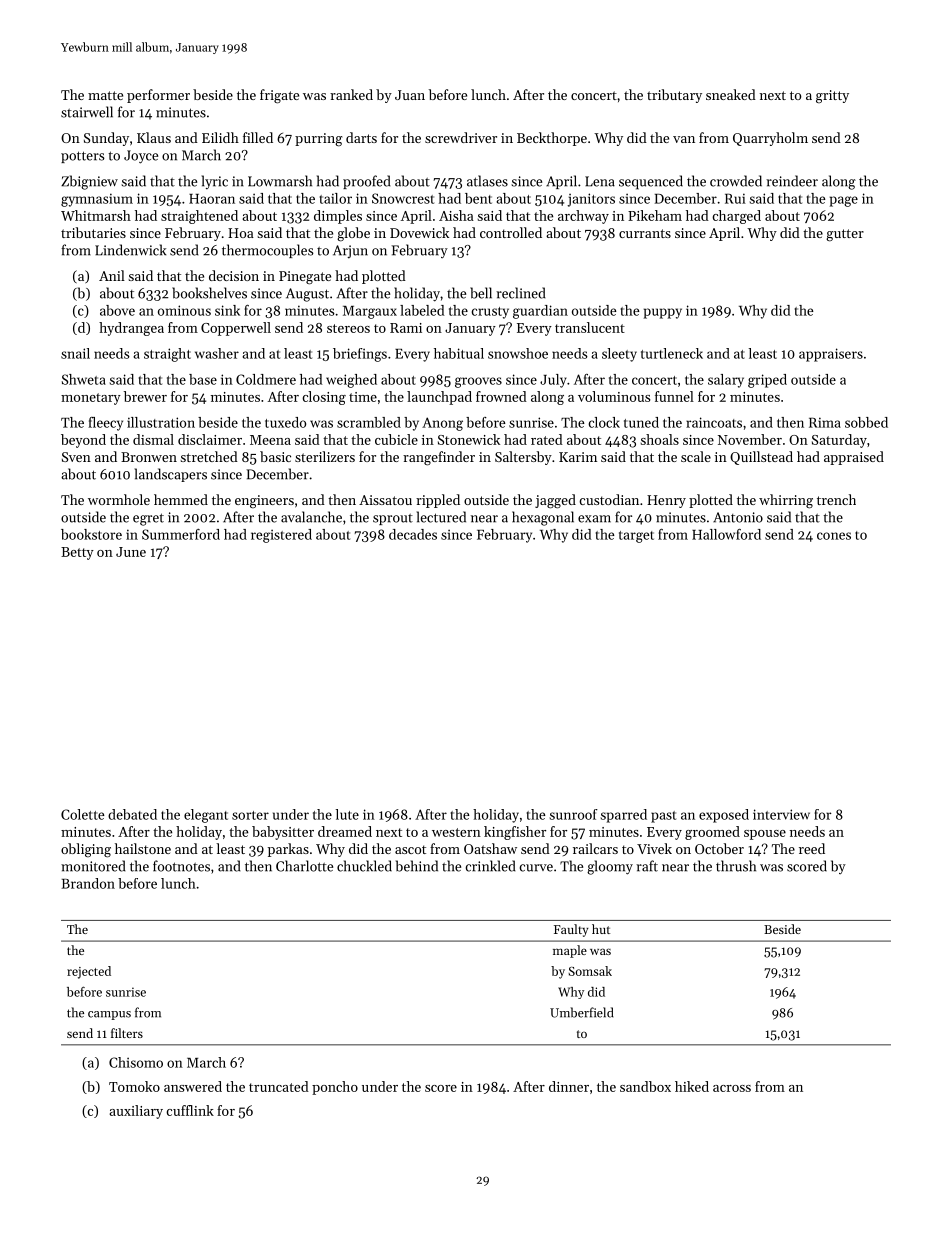 The image size is (952, 1233). Describe the element at coordinates (136, 1112) in the image. I see `auxiliary` at that location.
